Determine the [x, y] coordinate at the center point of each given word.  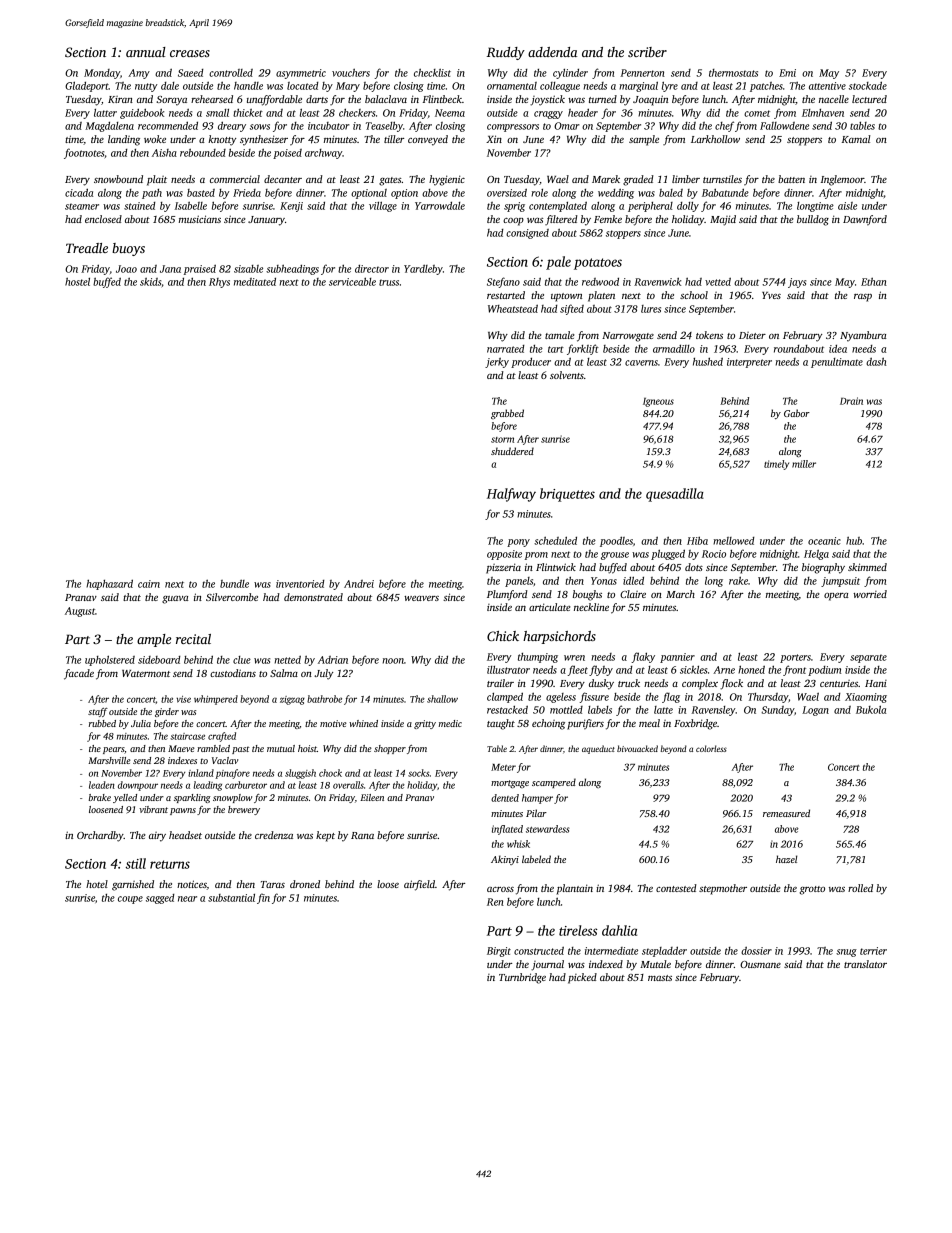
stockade [868, 85]
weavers [421, 598]
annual [146, 52]
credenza [274, 835]
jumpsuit [840, 582]
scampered [554, 783]
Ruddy [506, 53]
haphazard [109, 584]
